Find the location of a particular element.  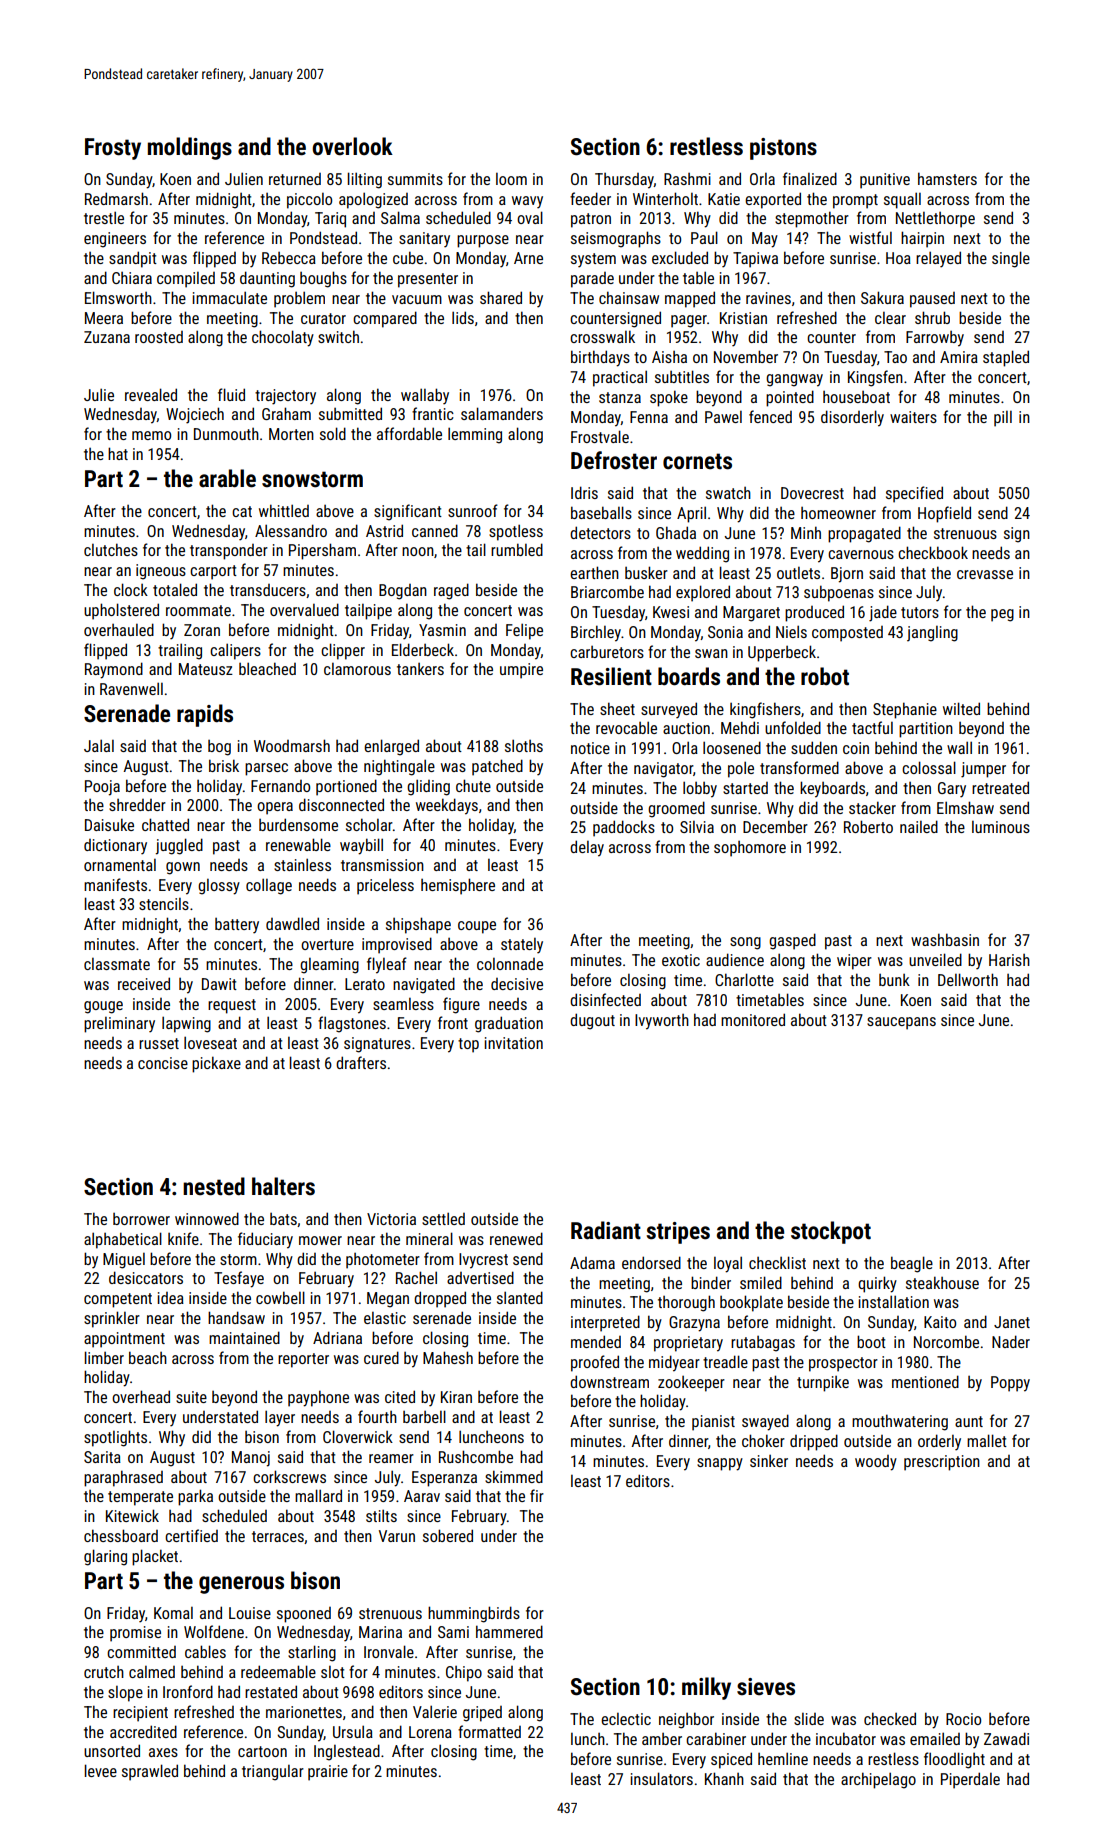

dugout is located at coordinates (592, 1021).
